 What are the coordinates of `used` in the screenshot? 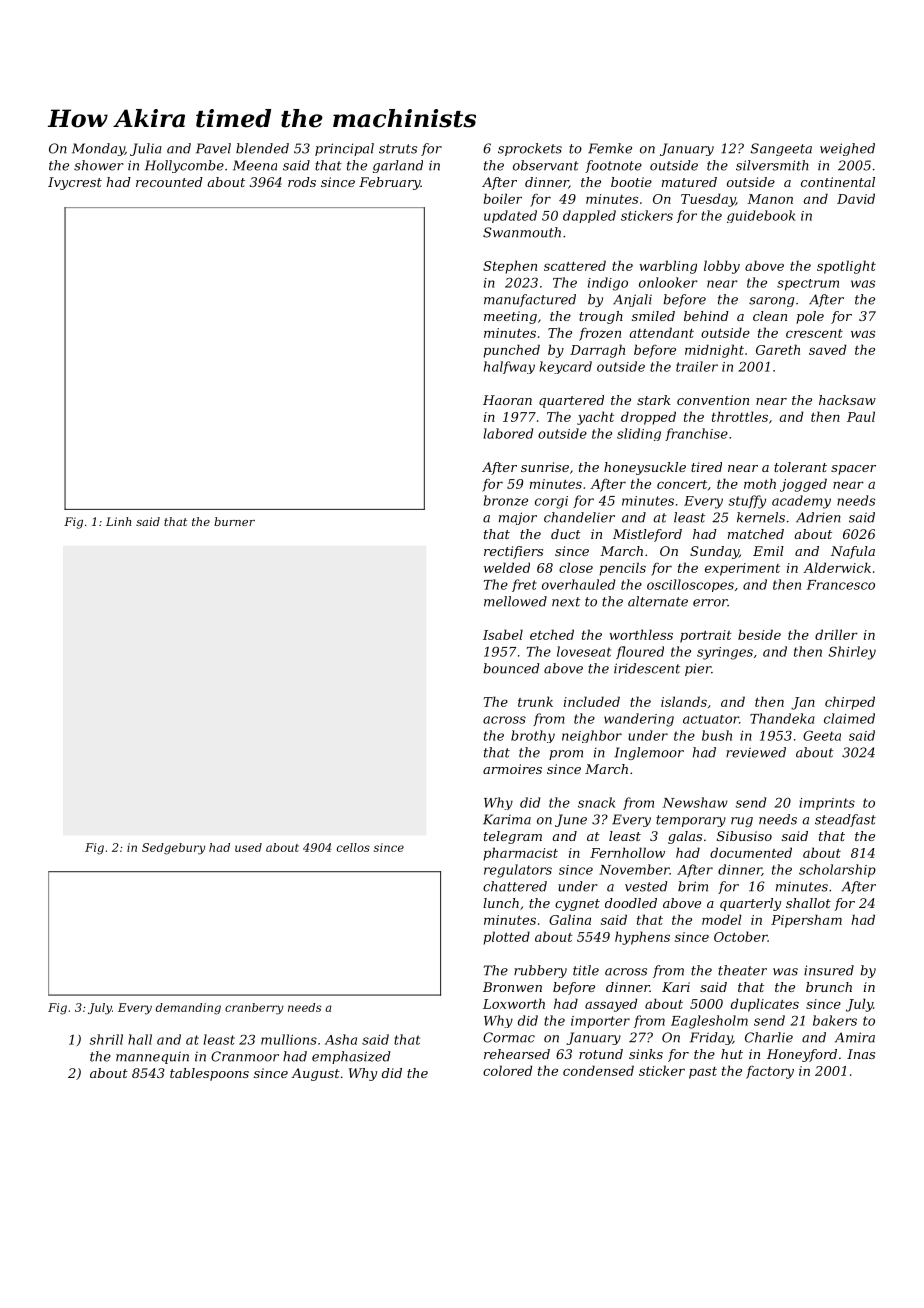 It's located at (248, 847).
